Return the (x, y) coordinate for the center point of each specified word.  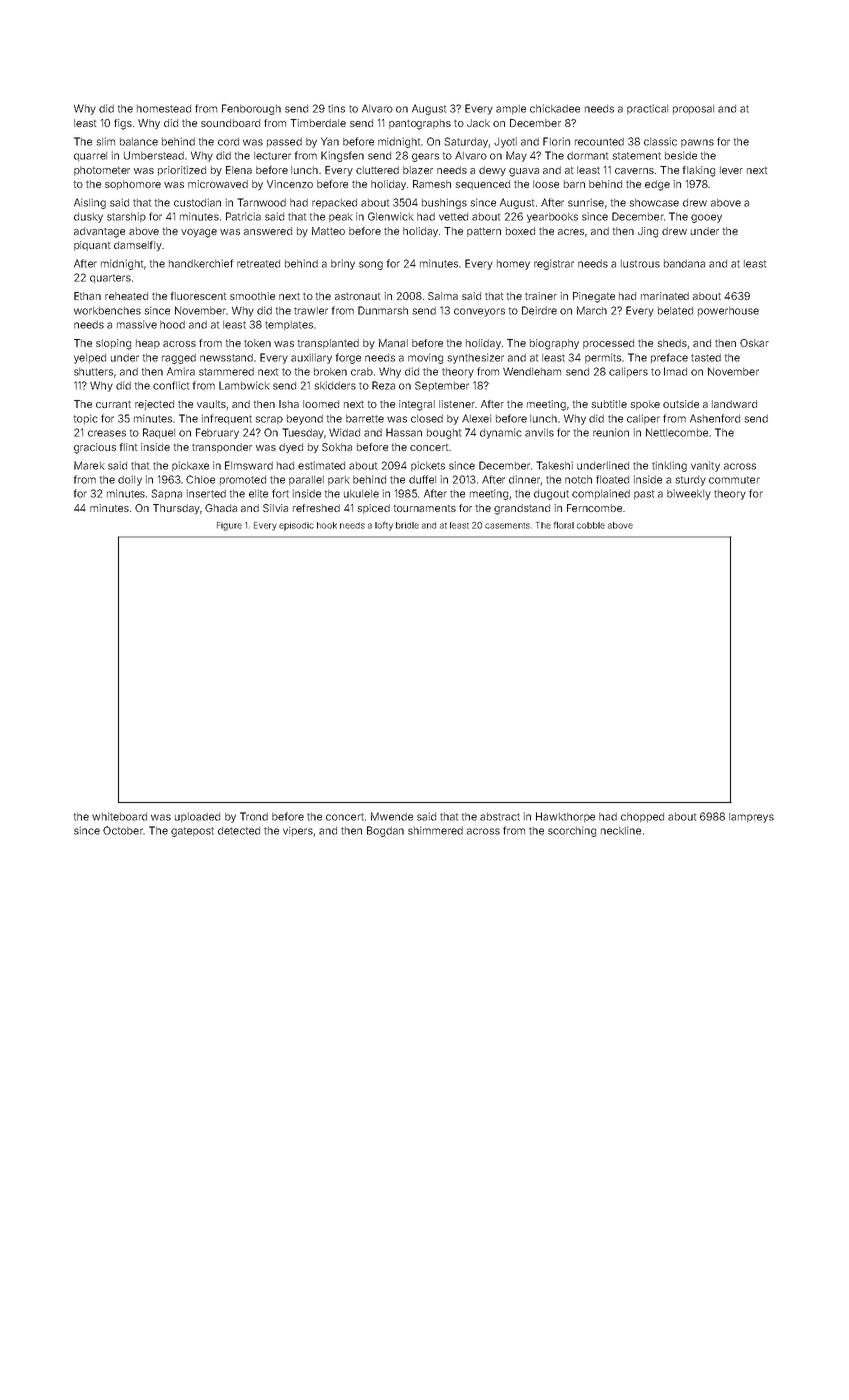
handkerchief (201, 263)
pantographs (420, 124)
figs (123, 124)
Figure (229, 526)
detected (239, 831)
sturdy (690, 481)
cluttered (377, 170)
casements (507, 526)
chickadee (555, 108)
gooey (706, 218)
